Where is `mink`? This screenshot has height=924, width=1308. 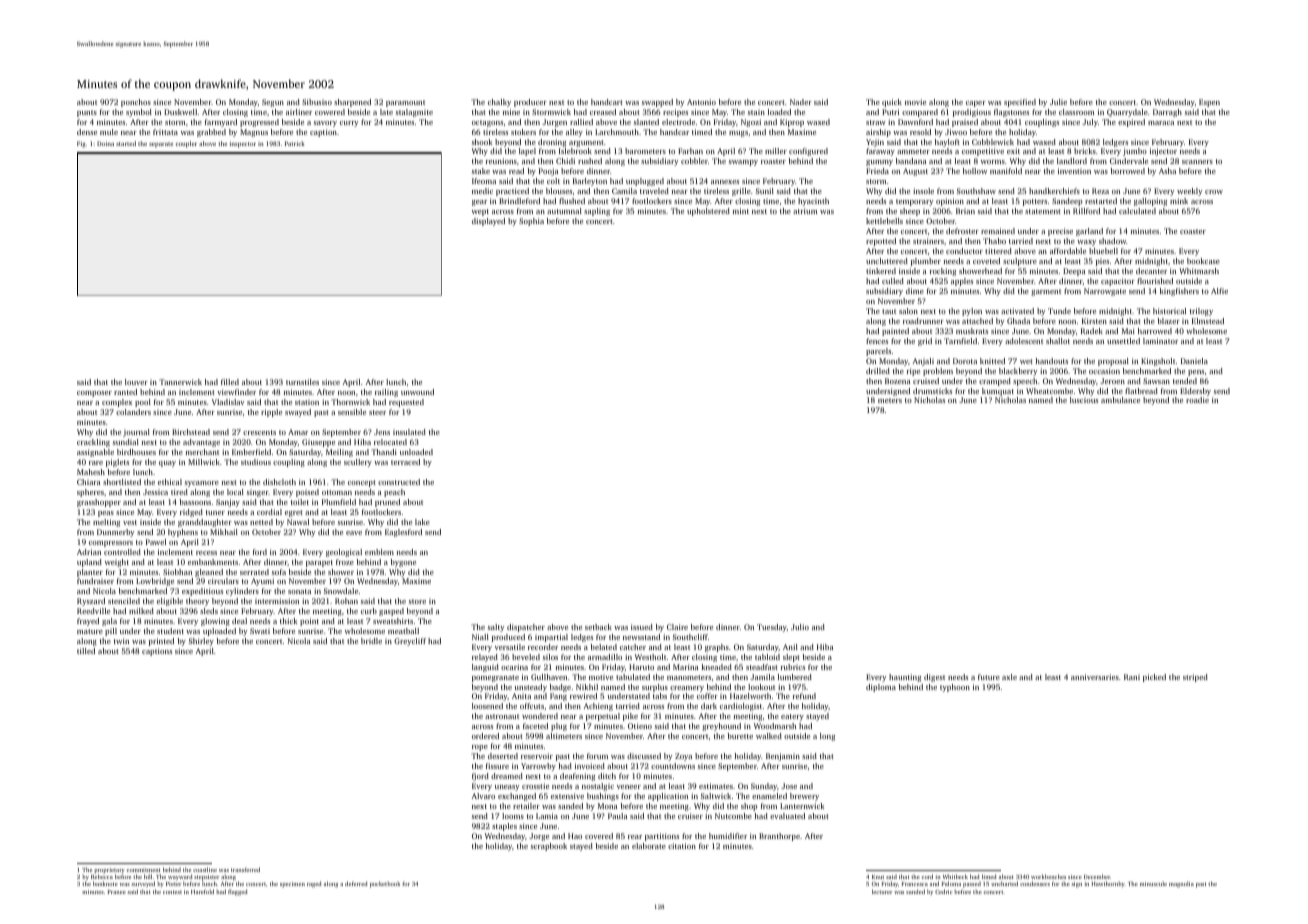
mink is located at coordinates (1179, 201).
